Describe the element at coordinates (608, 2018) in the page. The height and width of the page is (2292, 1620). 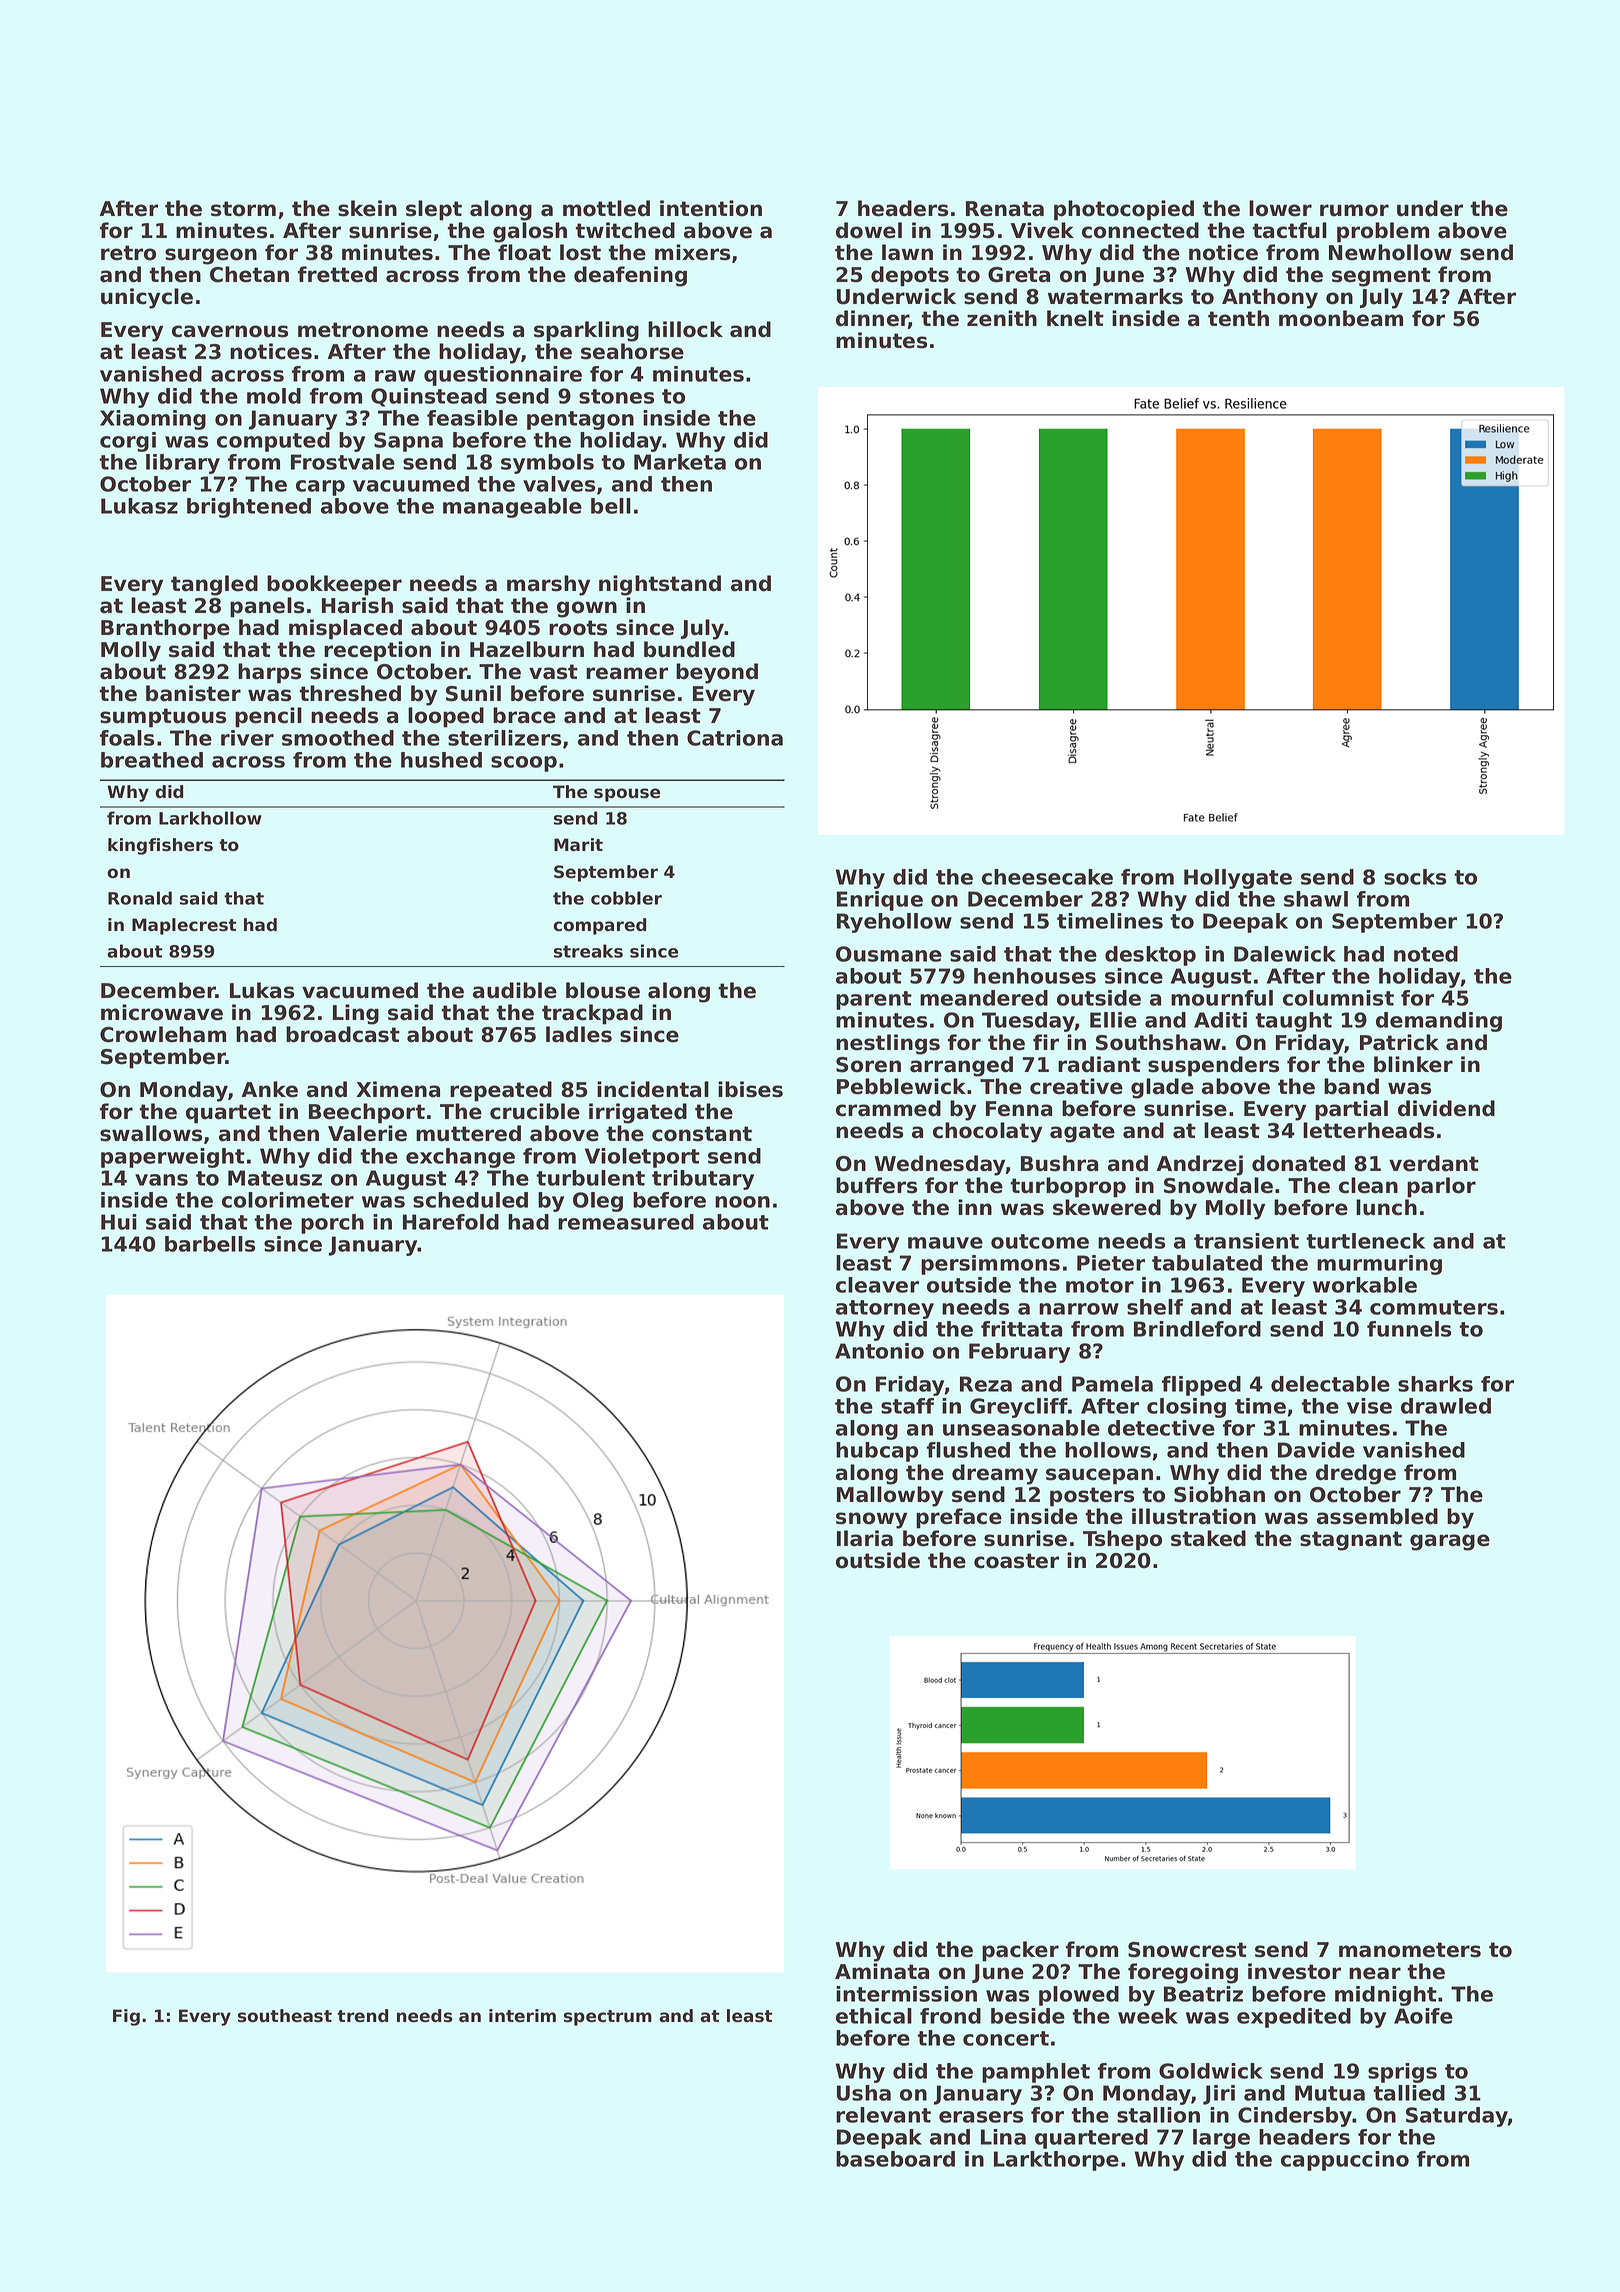
I see `spectrum` at that location.
